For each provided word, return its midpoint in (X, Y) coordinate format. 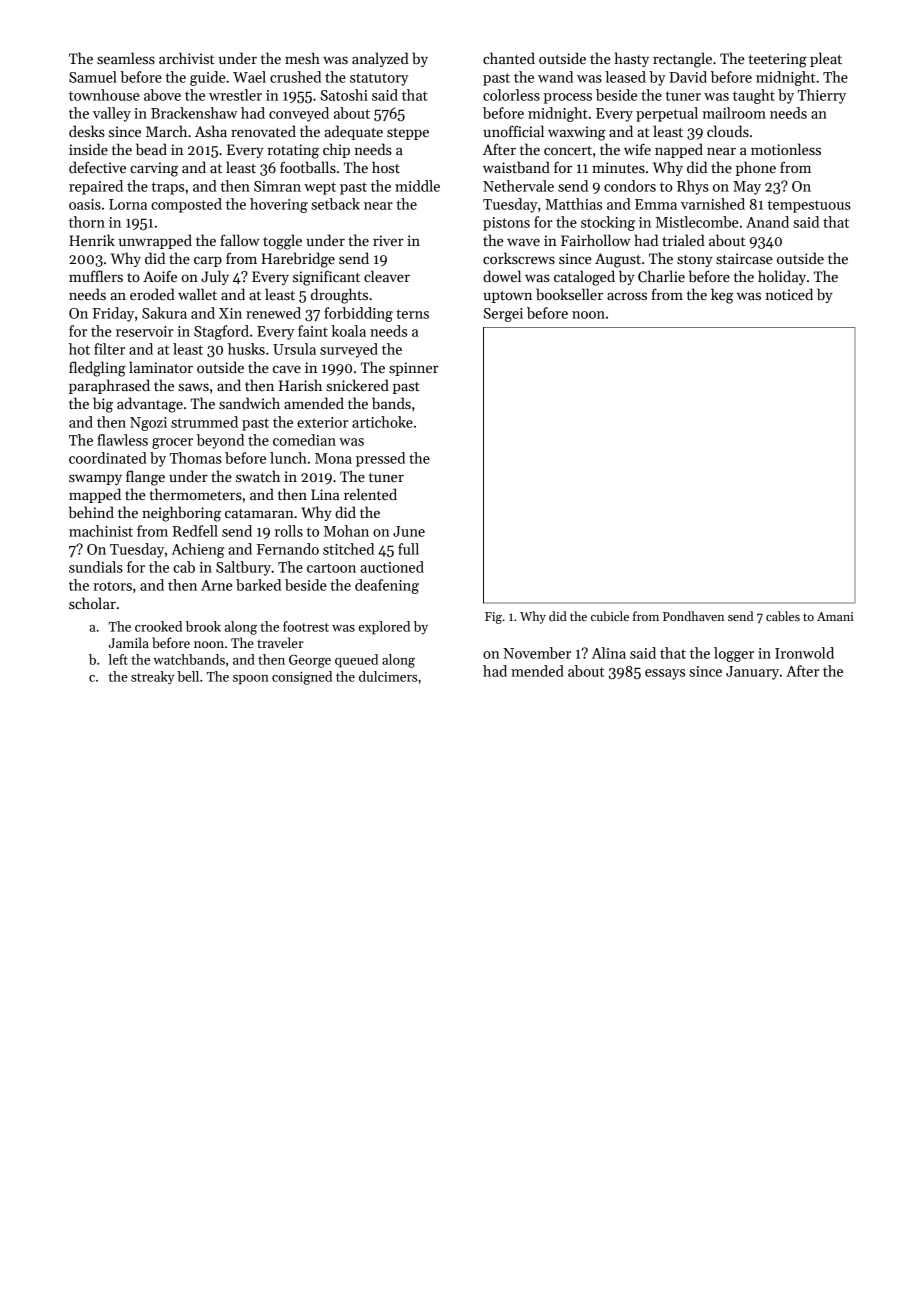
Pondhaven (693, 616)
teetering (778, 60)
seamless (126, 58)
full (408, 549)
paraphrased (109, 386)
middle (417, 186)
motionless (786, 149)
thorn (87, 222)
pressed (380, 459)
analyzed (380, 59)
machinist (101, 531)
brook (203, 626)
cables (783, 616)
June (409, 531)
